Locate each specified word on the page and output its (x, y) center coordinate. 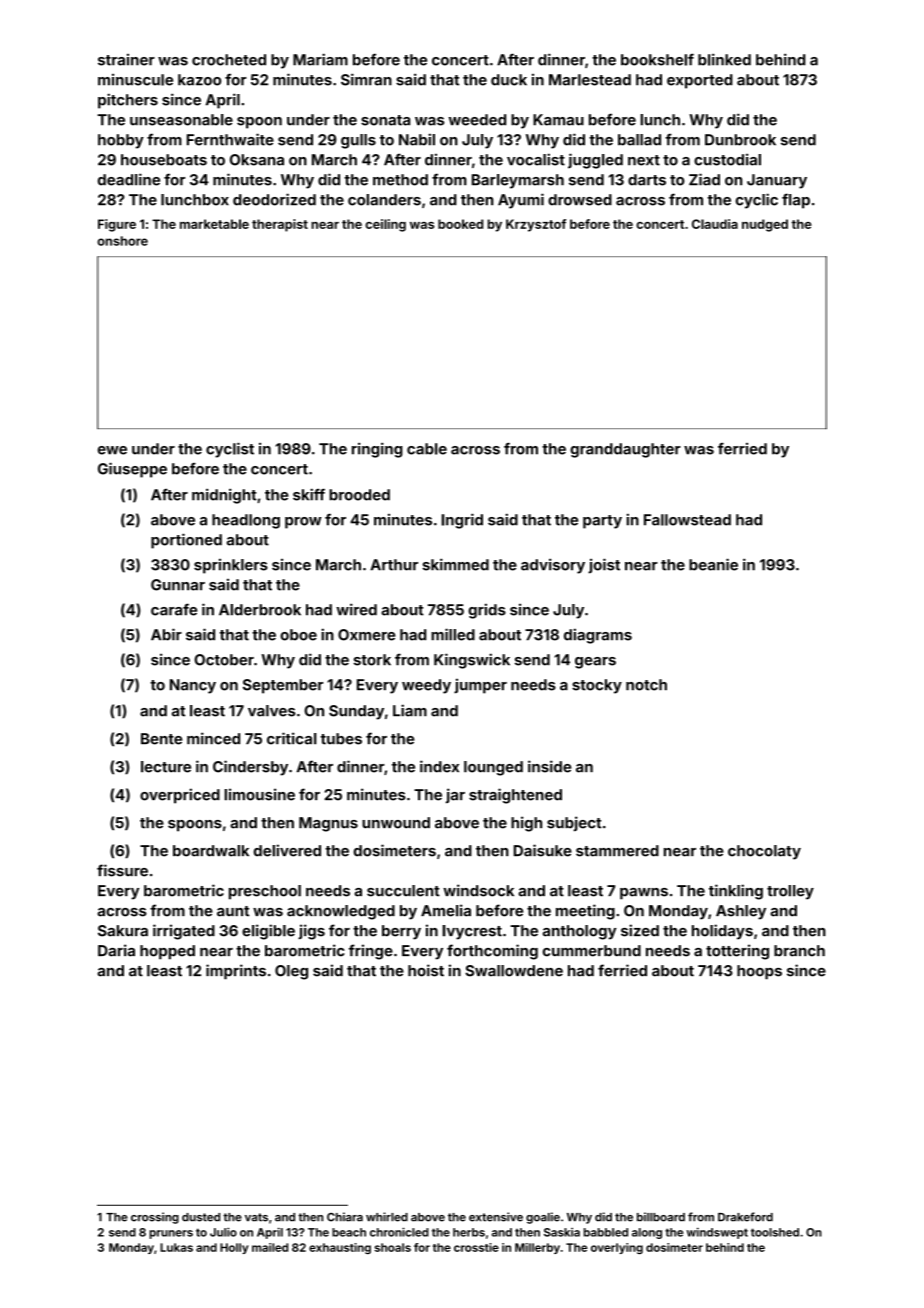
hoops (759, 972)
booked (460, 224)
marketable (214, 224)
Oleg (291, 972)
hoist (426, 970)
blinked (724, 59)
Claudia (715, 224)
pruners (171, 1234)
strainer (126, 60)
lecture (166, 767)
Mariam (320, 59)
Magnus (328, 824)
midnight (224, 496)
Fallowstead (687, 520)
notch (646, 685)
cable (427, 449)
